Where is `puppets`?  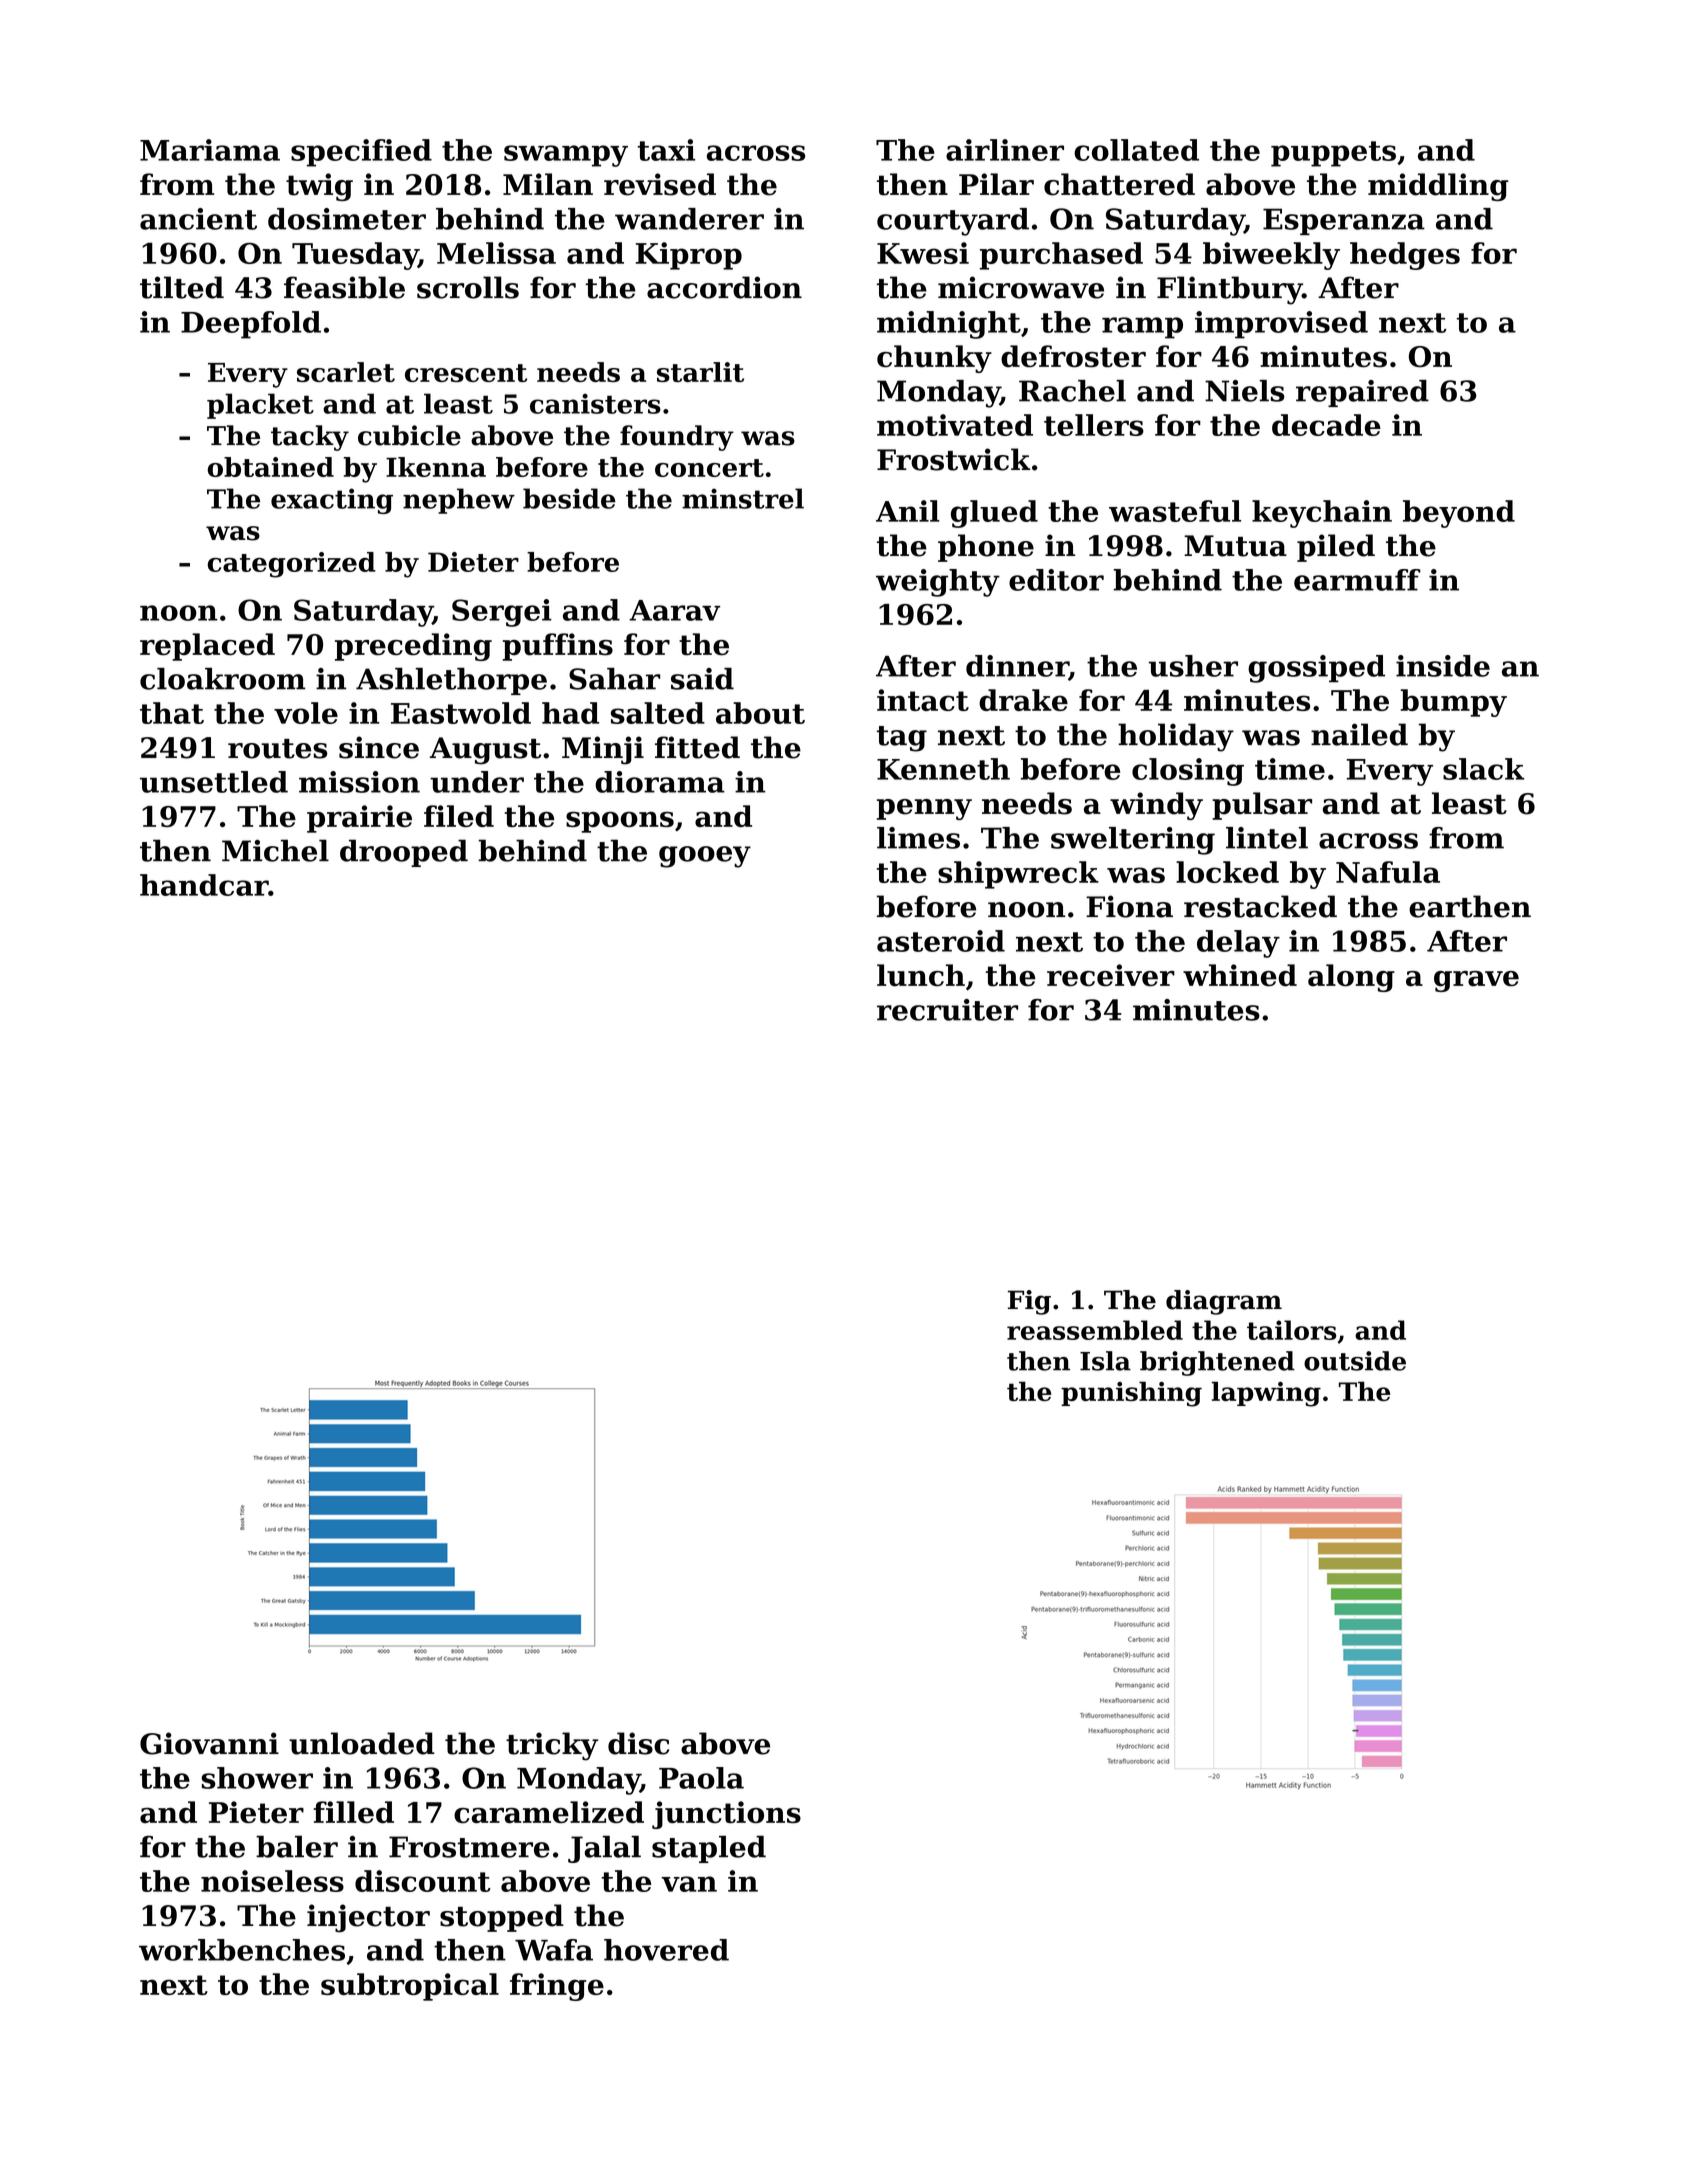
puppets is located at coordinates (1333, 154).
